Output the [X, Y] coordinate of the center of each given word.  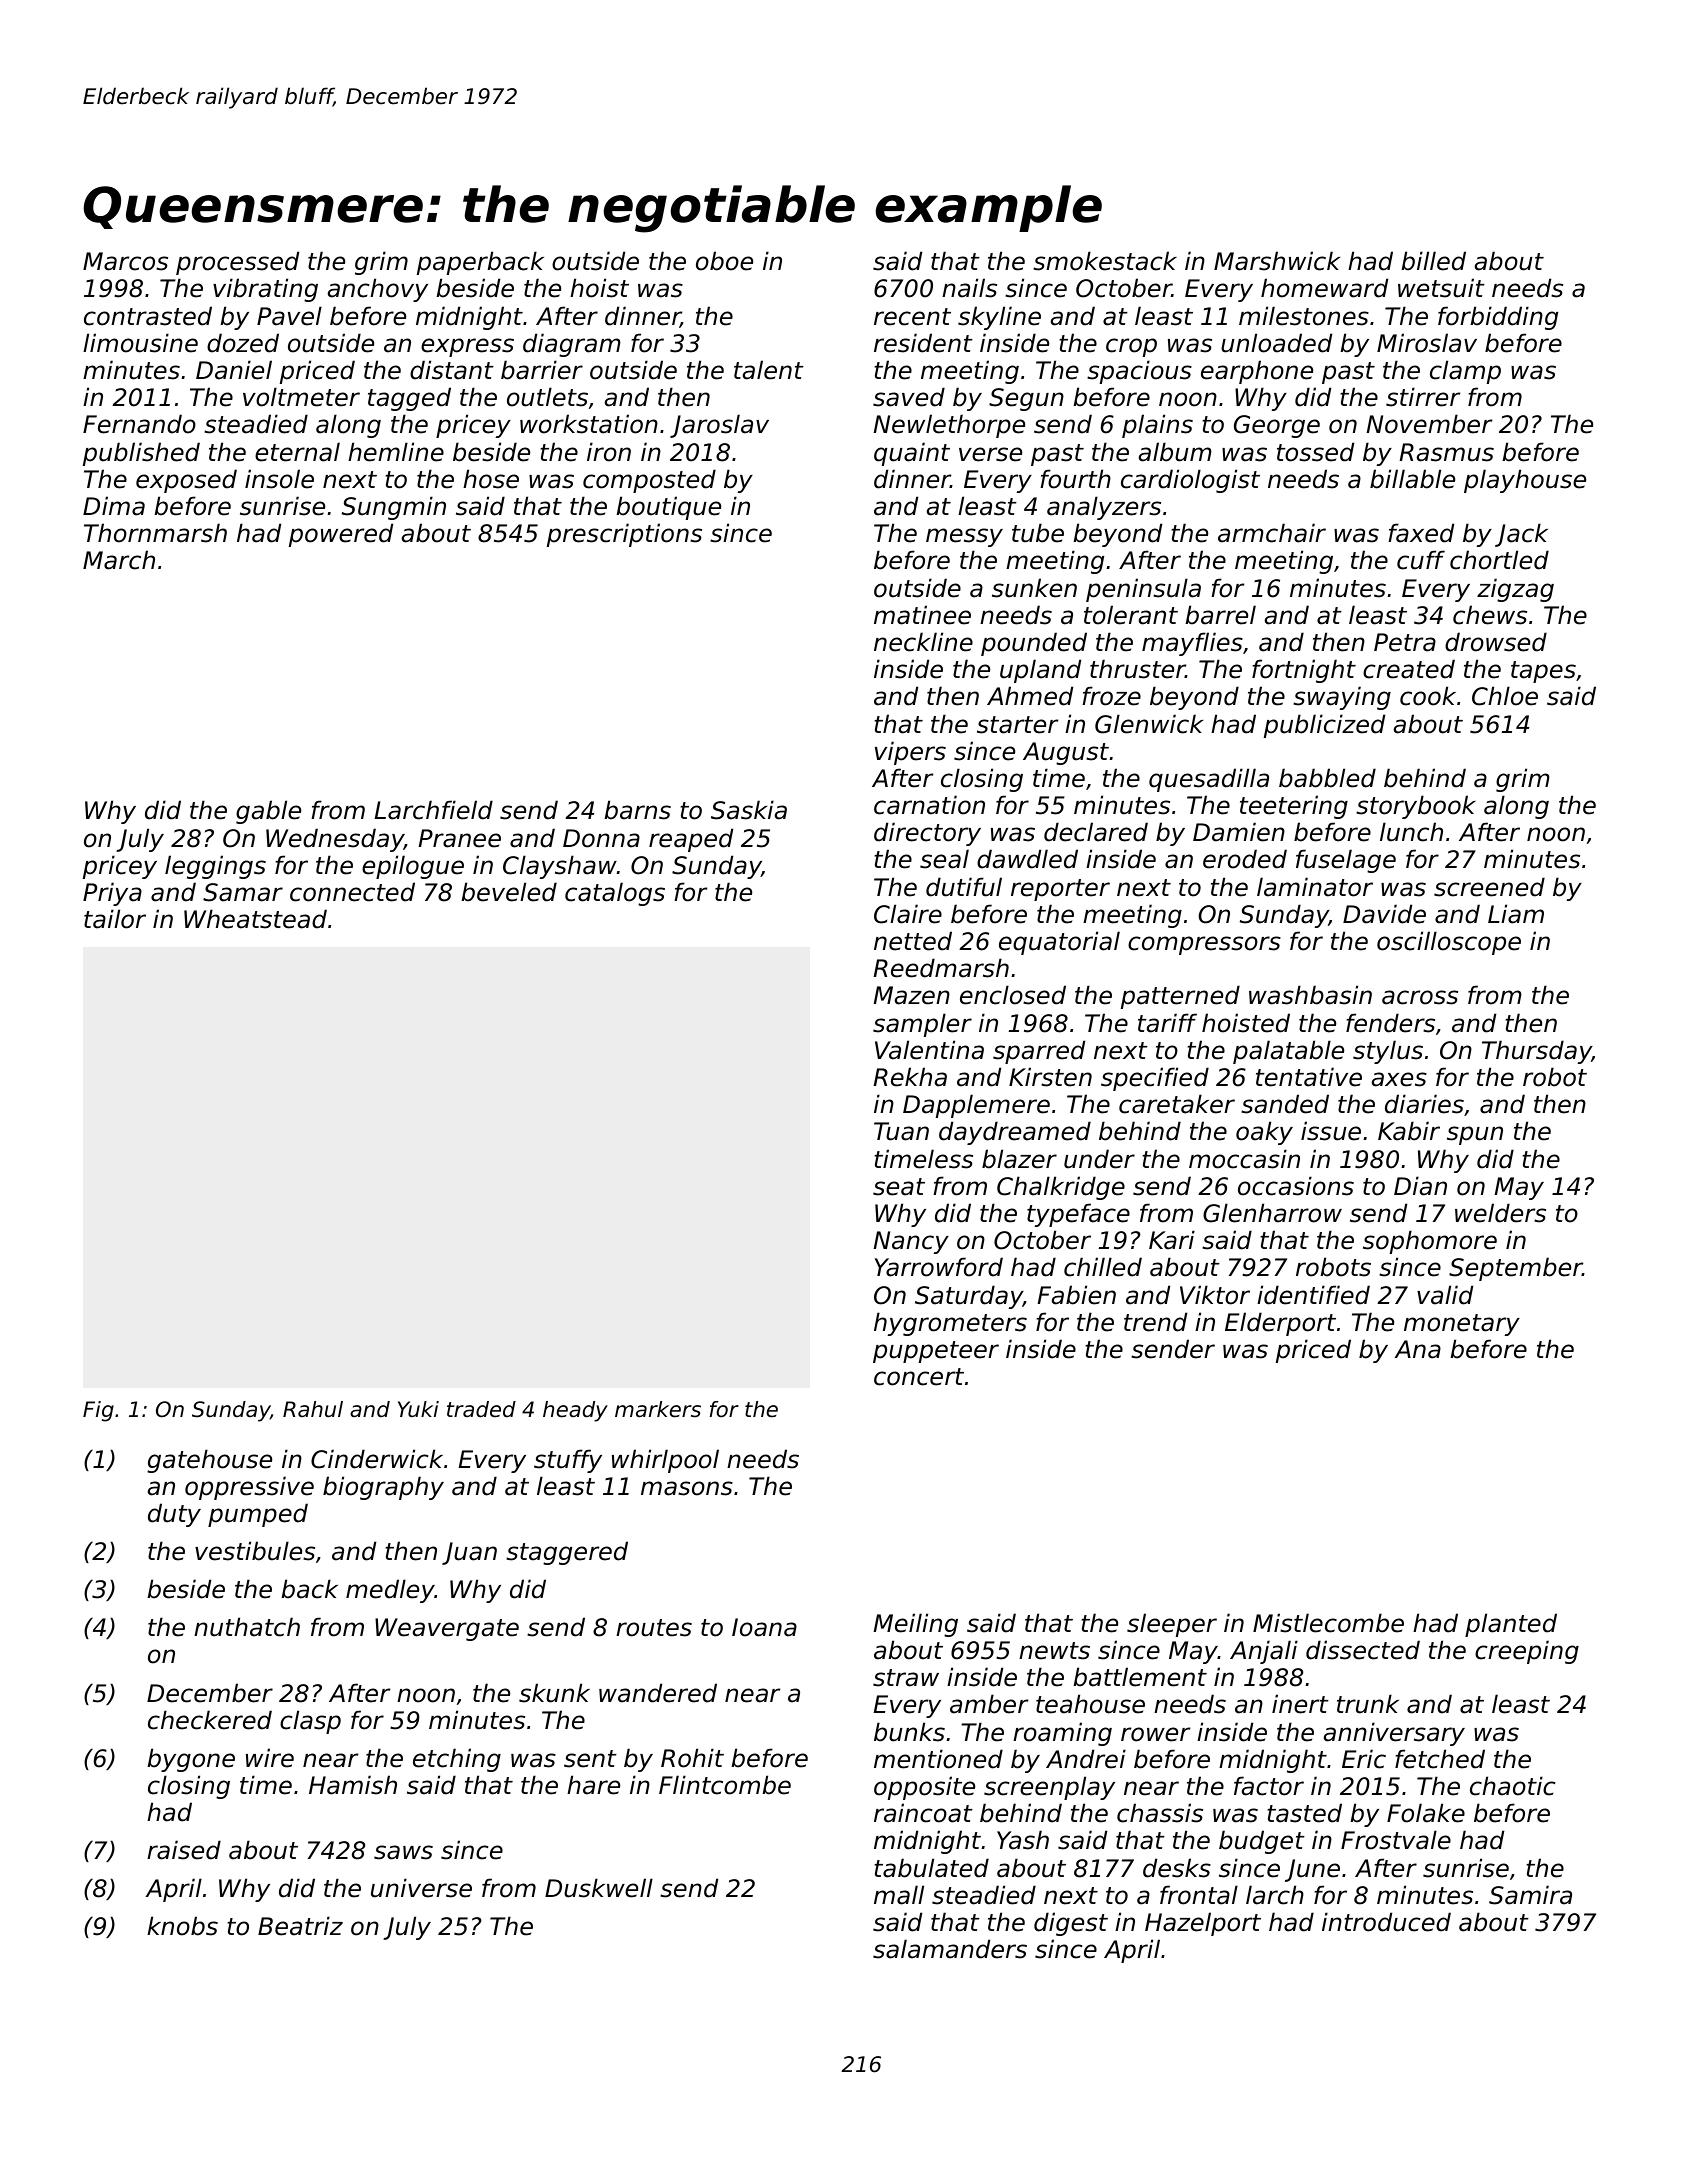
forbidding [1498, 318]
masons [687, 1488]
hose [491, 479]
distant [452, 370]
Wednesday [335, 840]
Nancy [911, 1242]
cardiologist [1190, 481]
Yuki [418, 1409]
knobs [182, 1926]
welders [1500, 1213]
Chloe [1505, 696]
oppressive [249, 1488]
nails [969, 288]
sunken [1034, 588]
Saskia [749, 810]
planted [1511, 1625]
